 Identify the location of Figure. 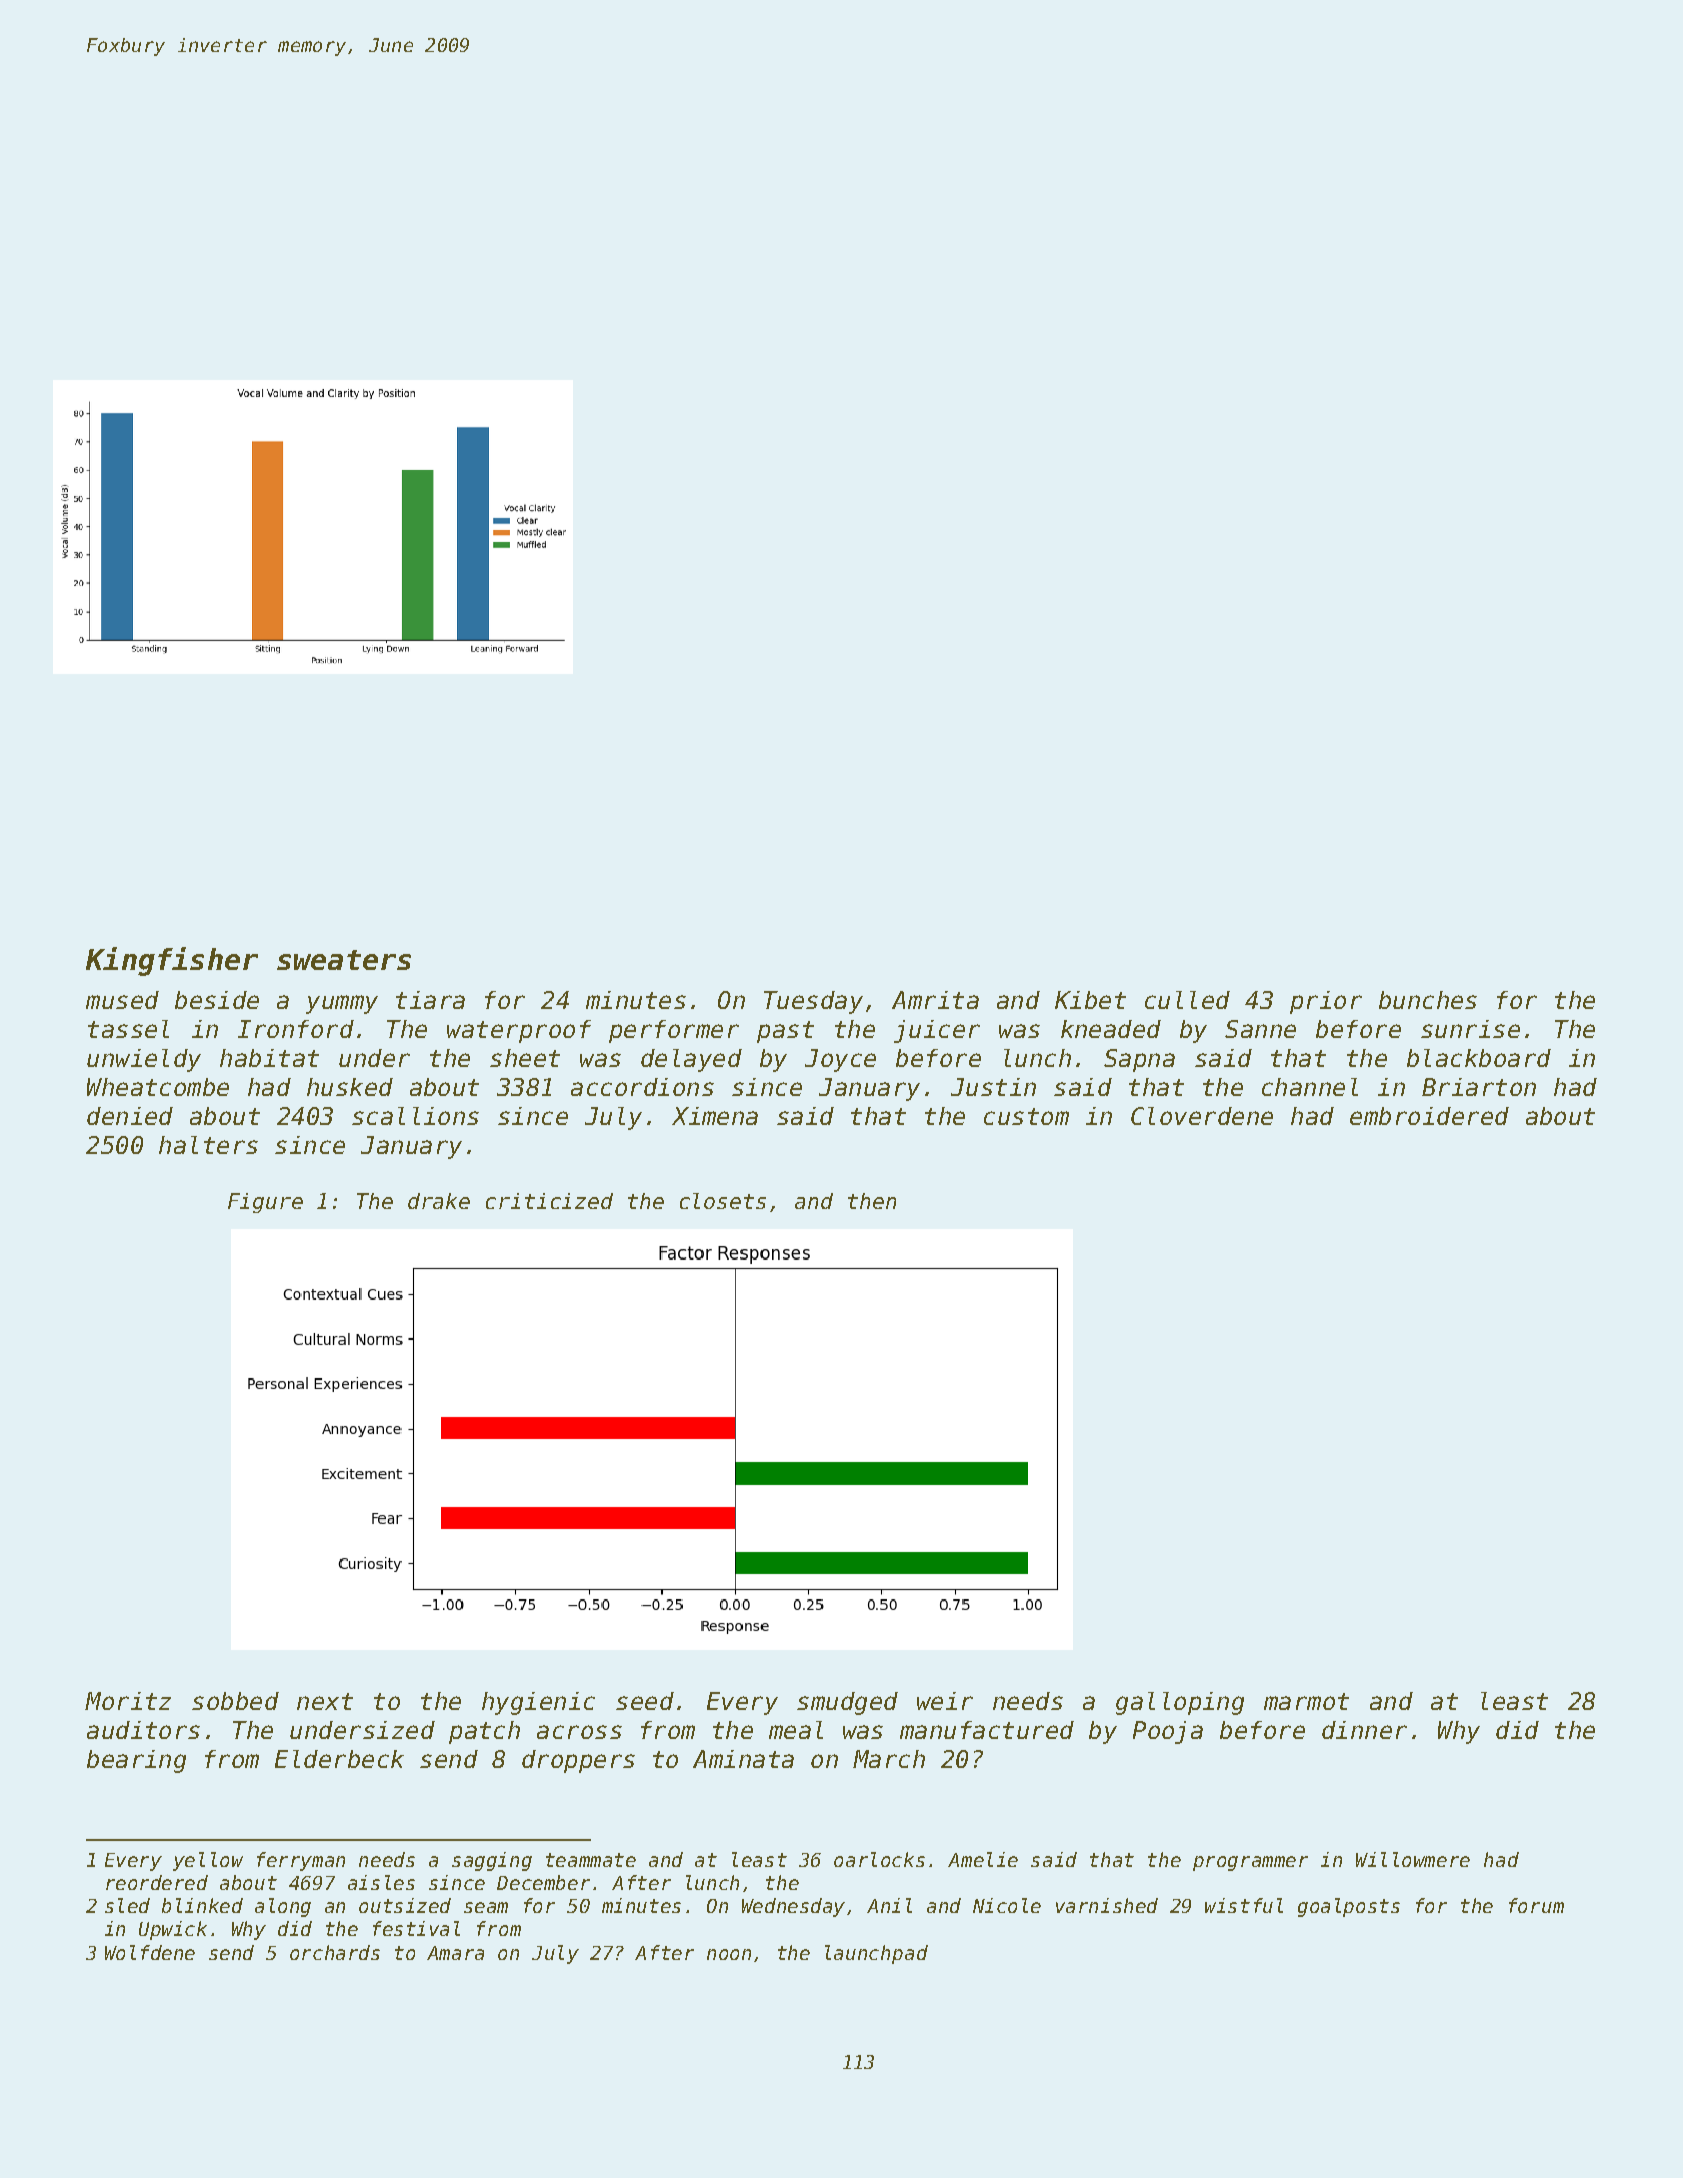
(265, 1203).
